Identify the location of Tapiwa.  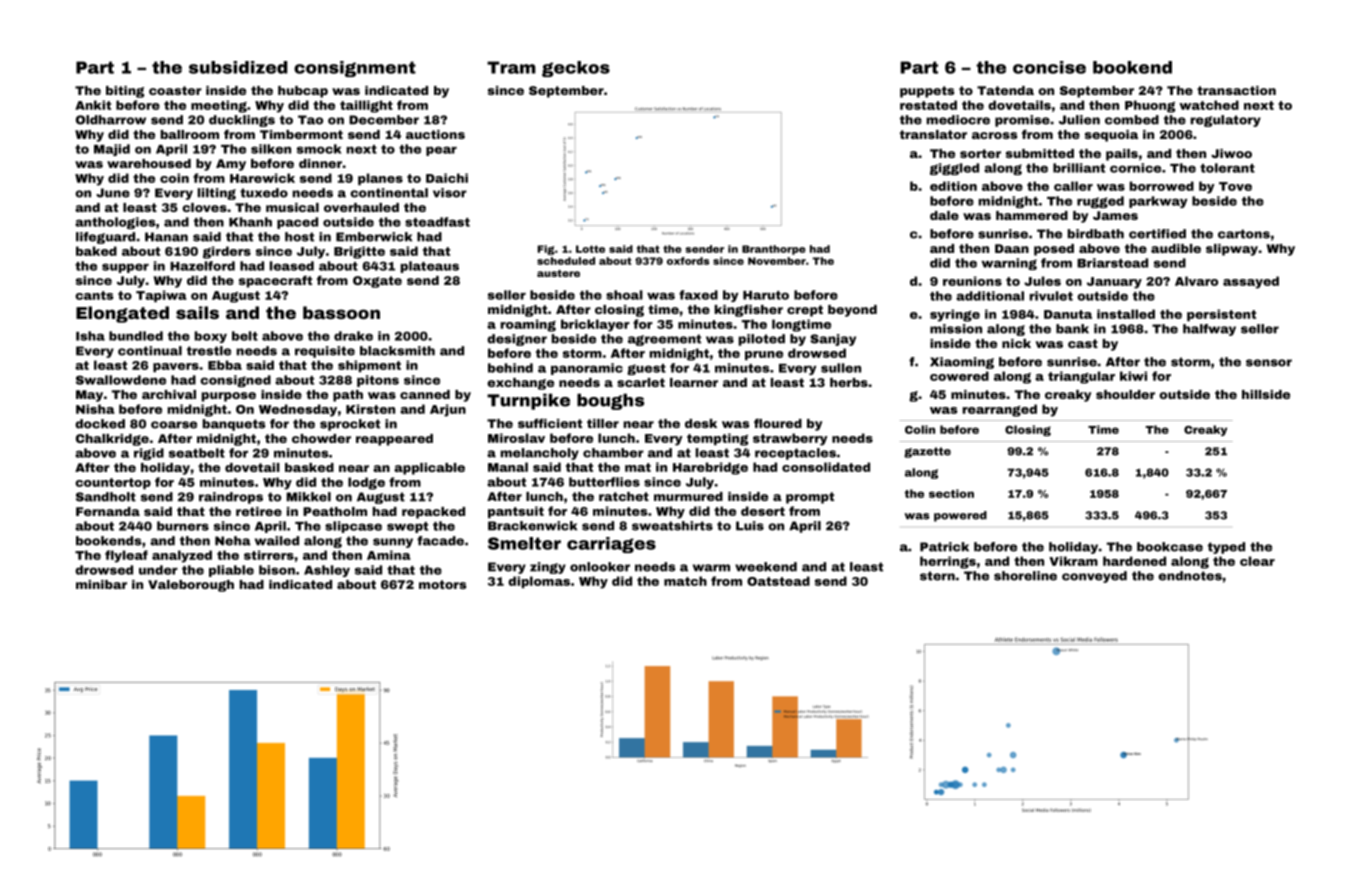
(161, 296).
